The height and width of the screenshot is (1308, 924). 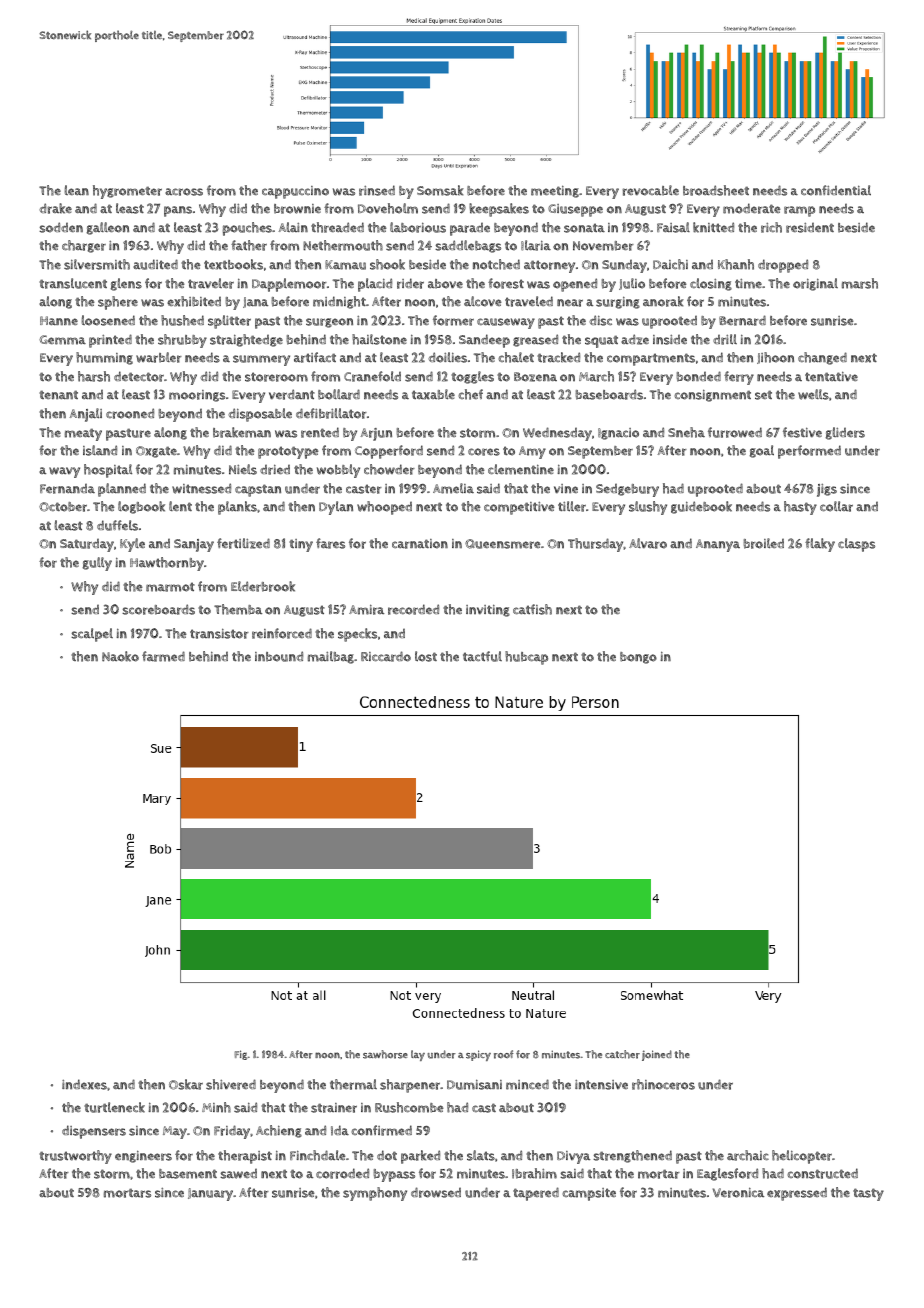 I want to click on rinsed, so click(x=377, y=190).
